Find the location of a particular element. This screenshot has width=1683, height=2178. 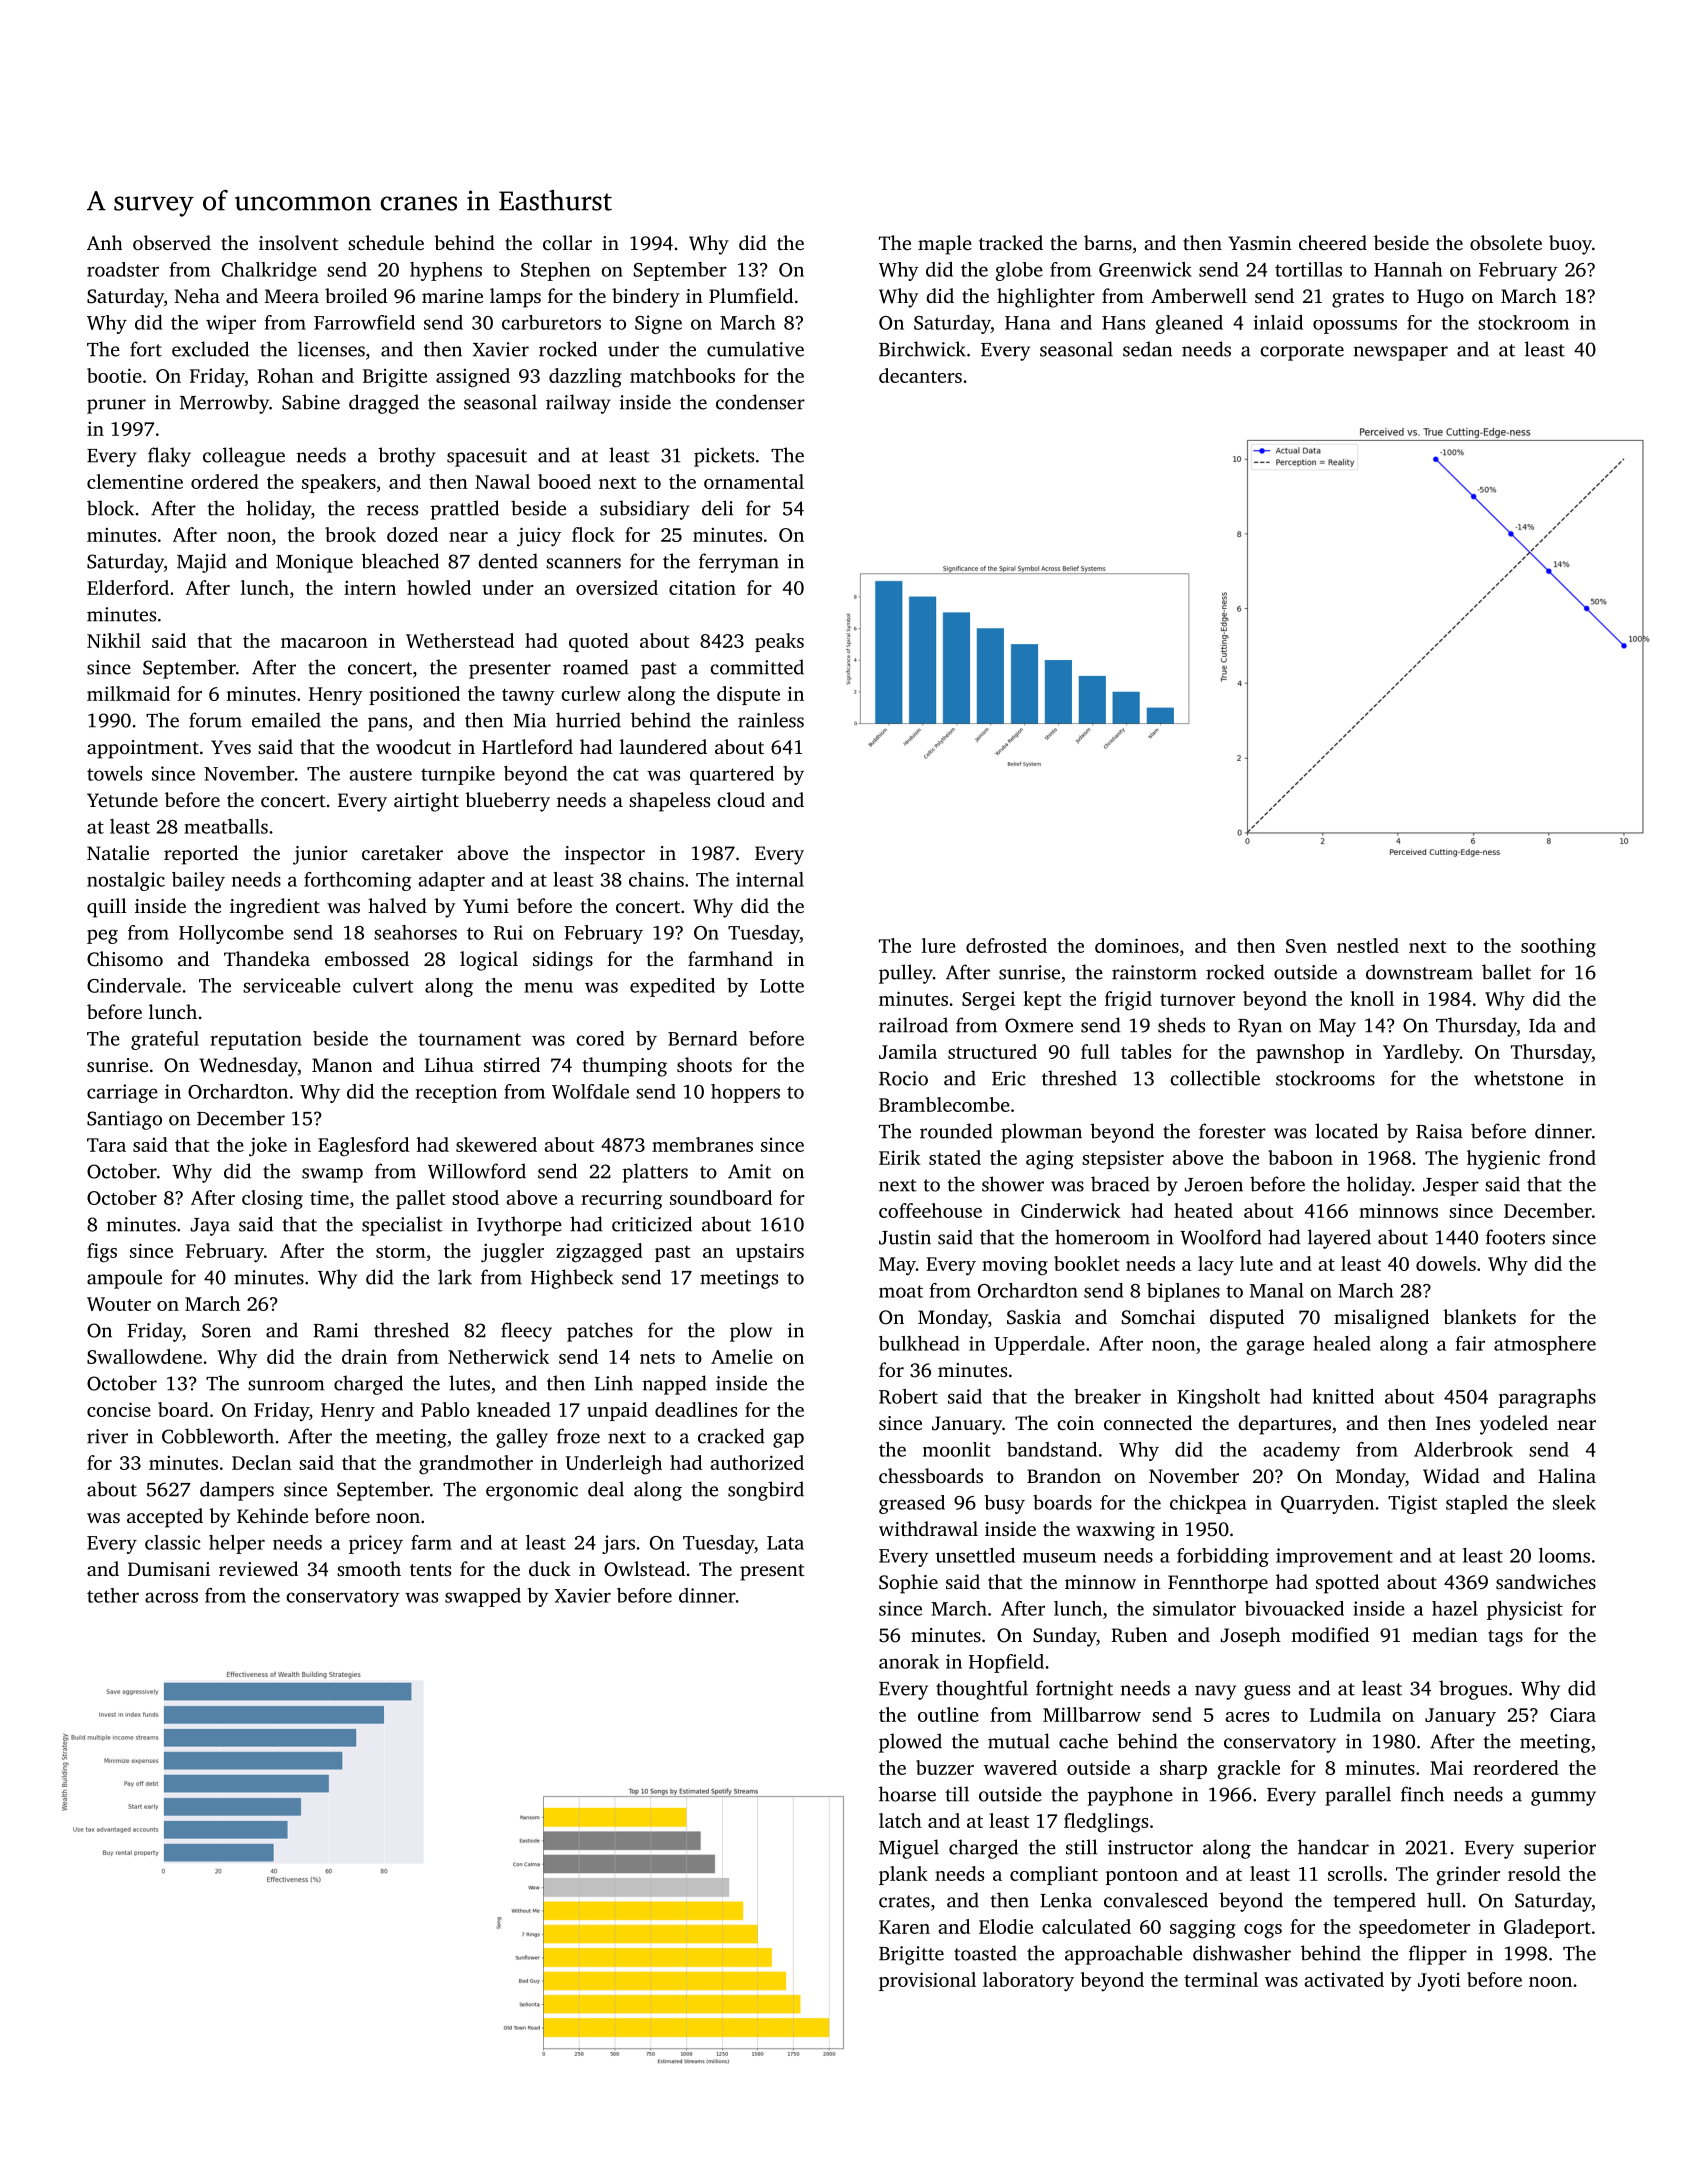

seahorses is located at coordinates (415, 932).
